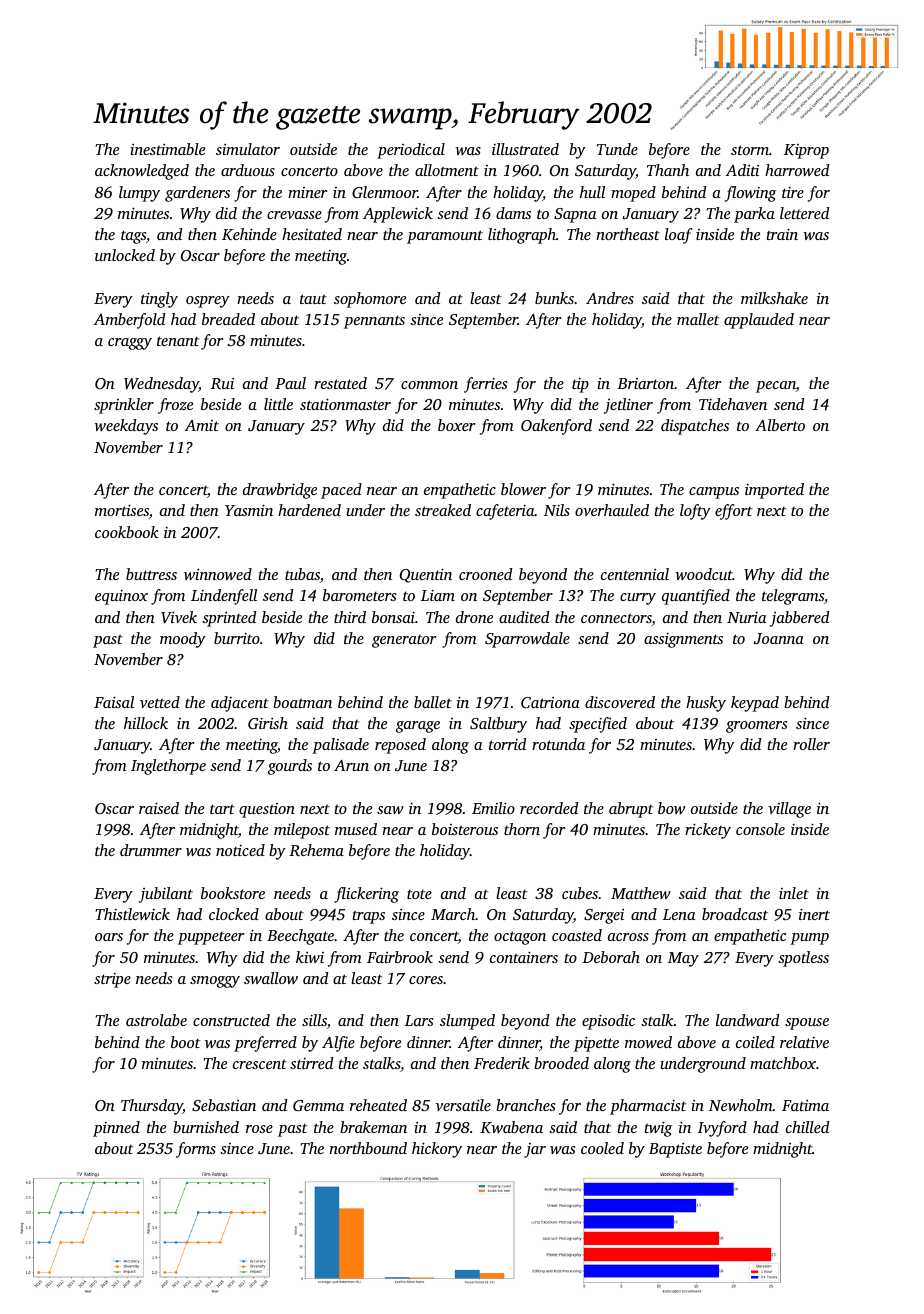 Image resolution: width=924 pixels, height=1314 pixels. What do you see at coordinates (178, 341) in the image?
I see `tenant` at bounding box center [178, 341].
